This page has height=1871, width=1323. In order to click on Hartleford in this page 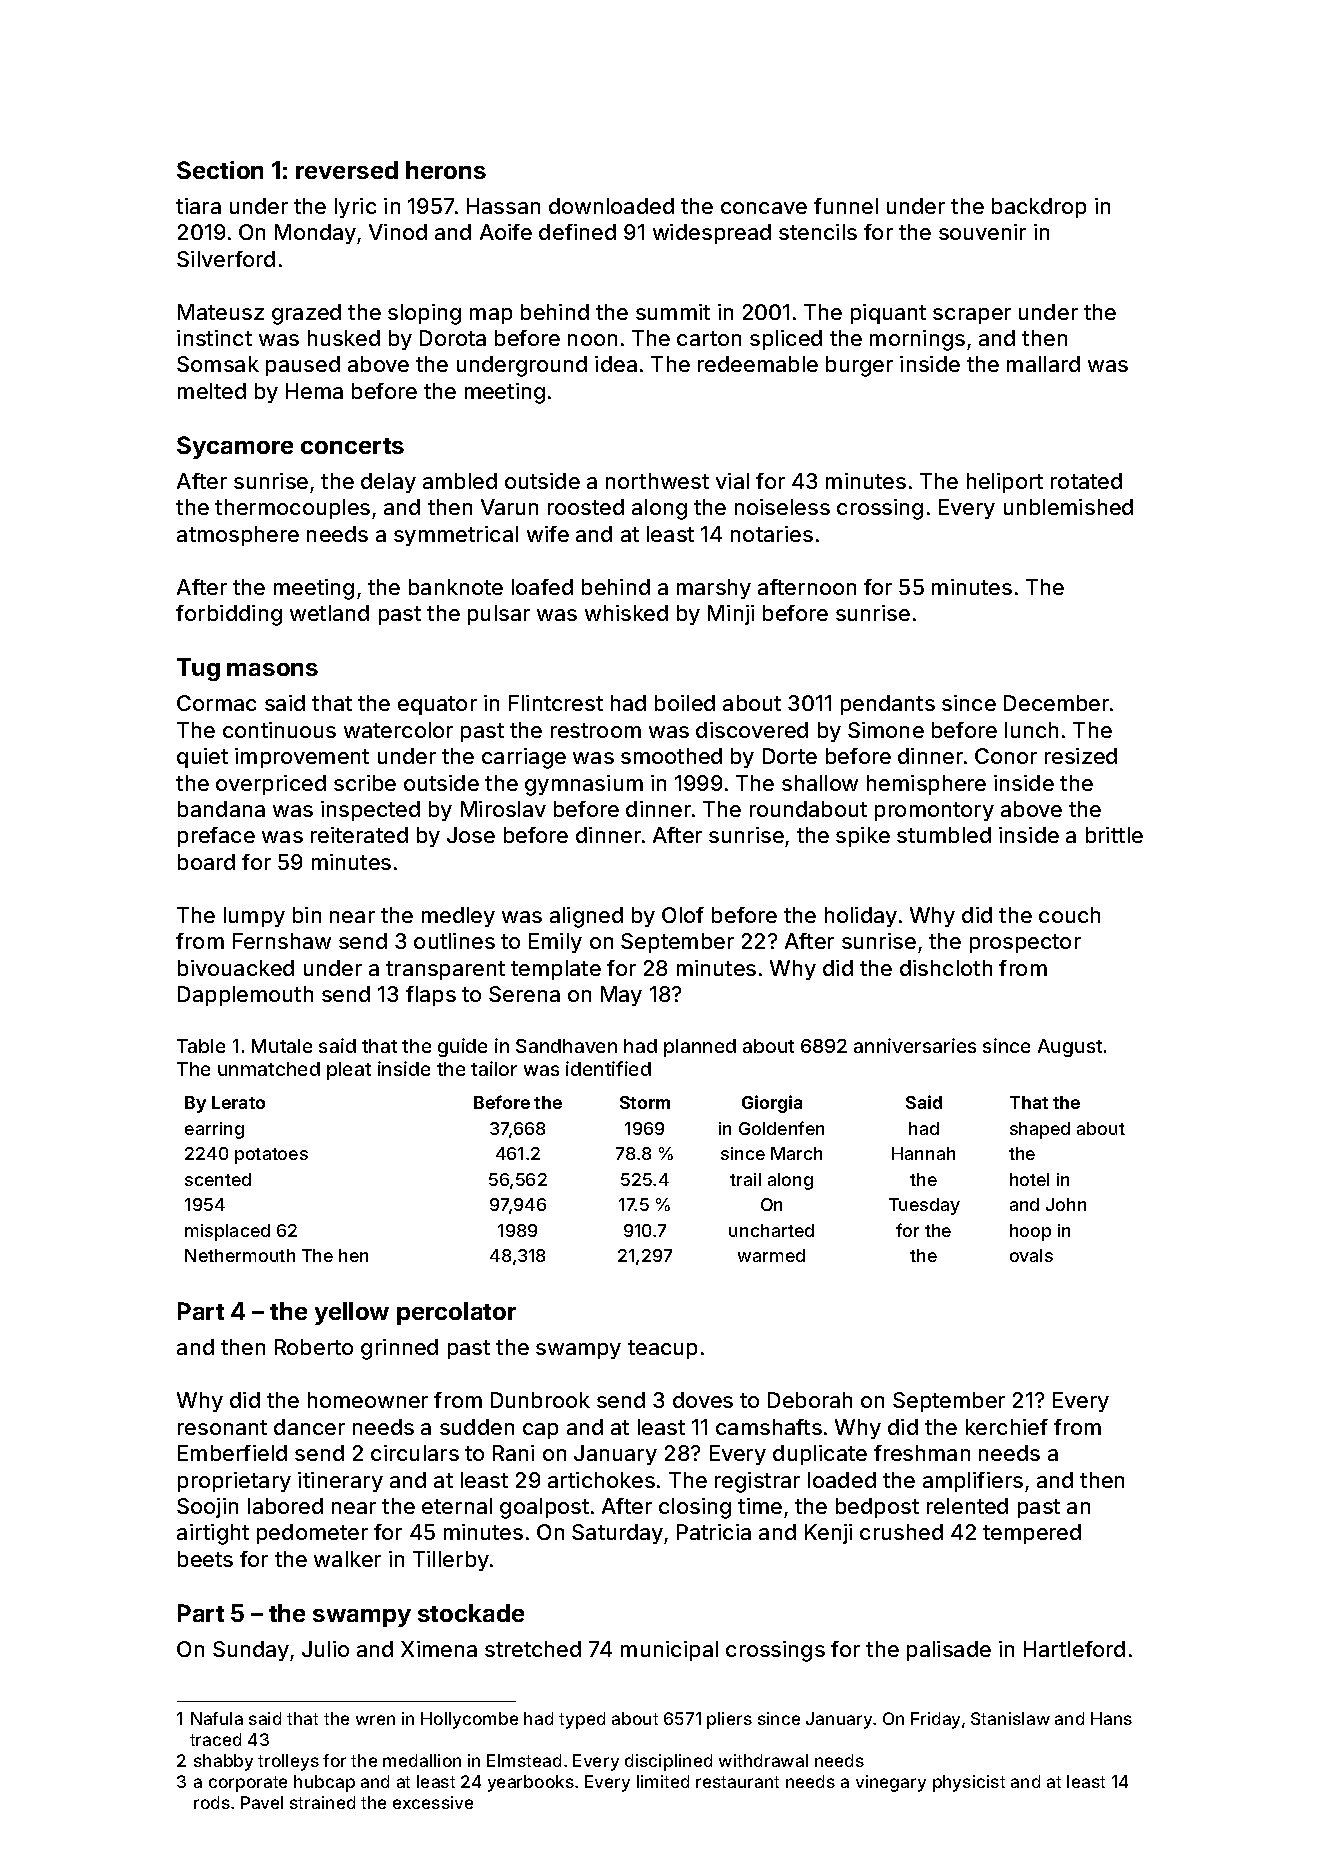, I will do `click(1074, 1649)`.
